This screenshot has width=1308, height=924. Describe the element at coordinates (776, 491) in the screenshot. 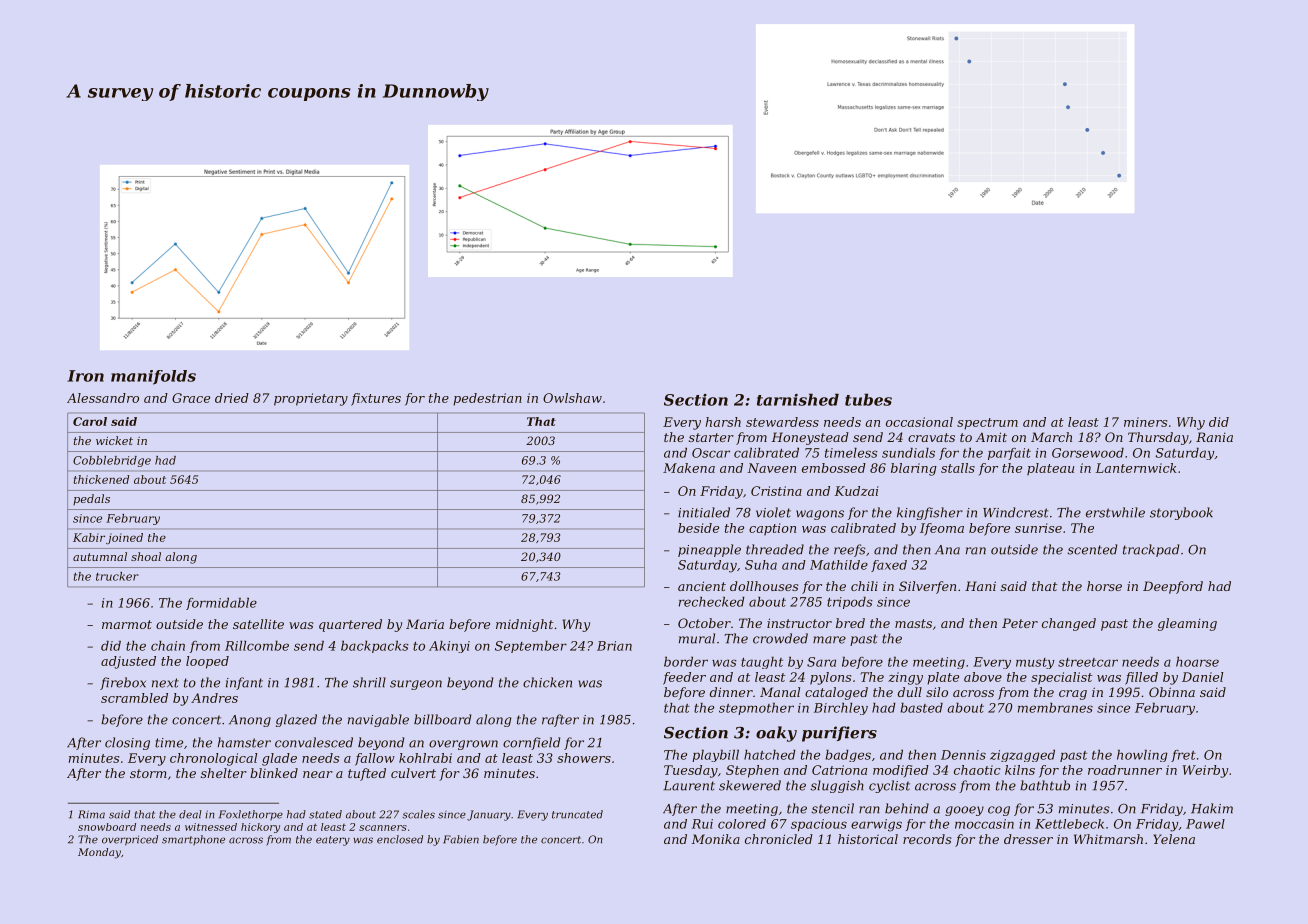

I see `Cristina` at that location.
